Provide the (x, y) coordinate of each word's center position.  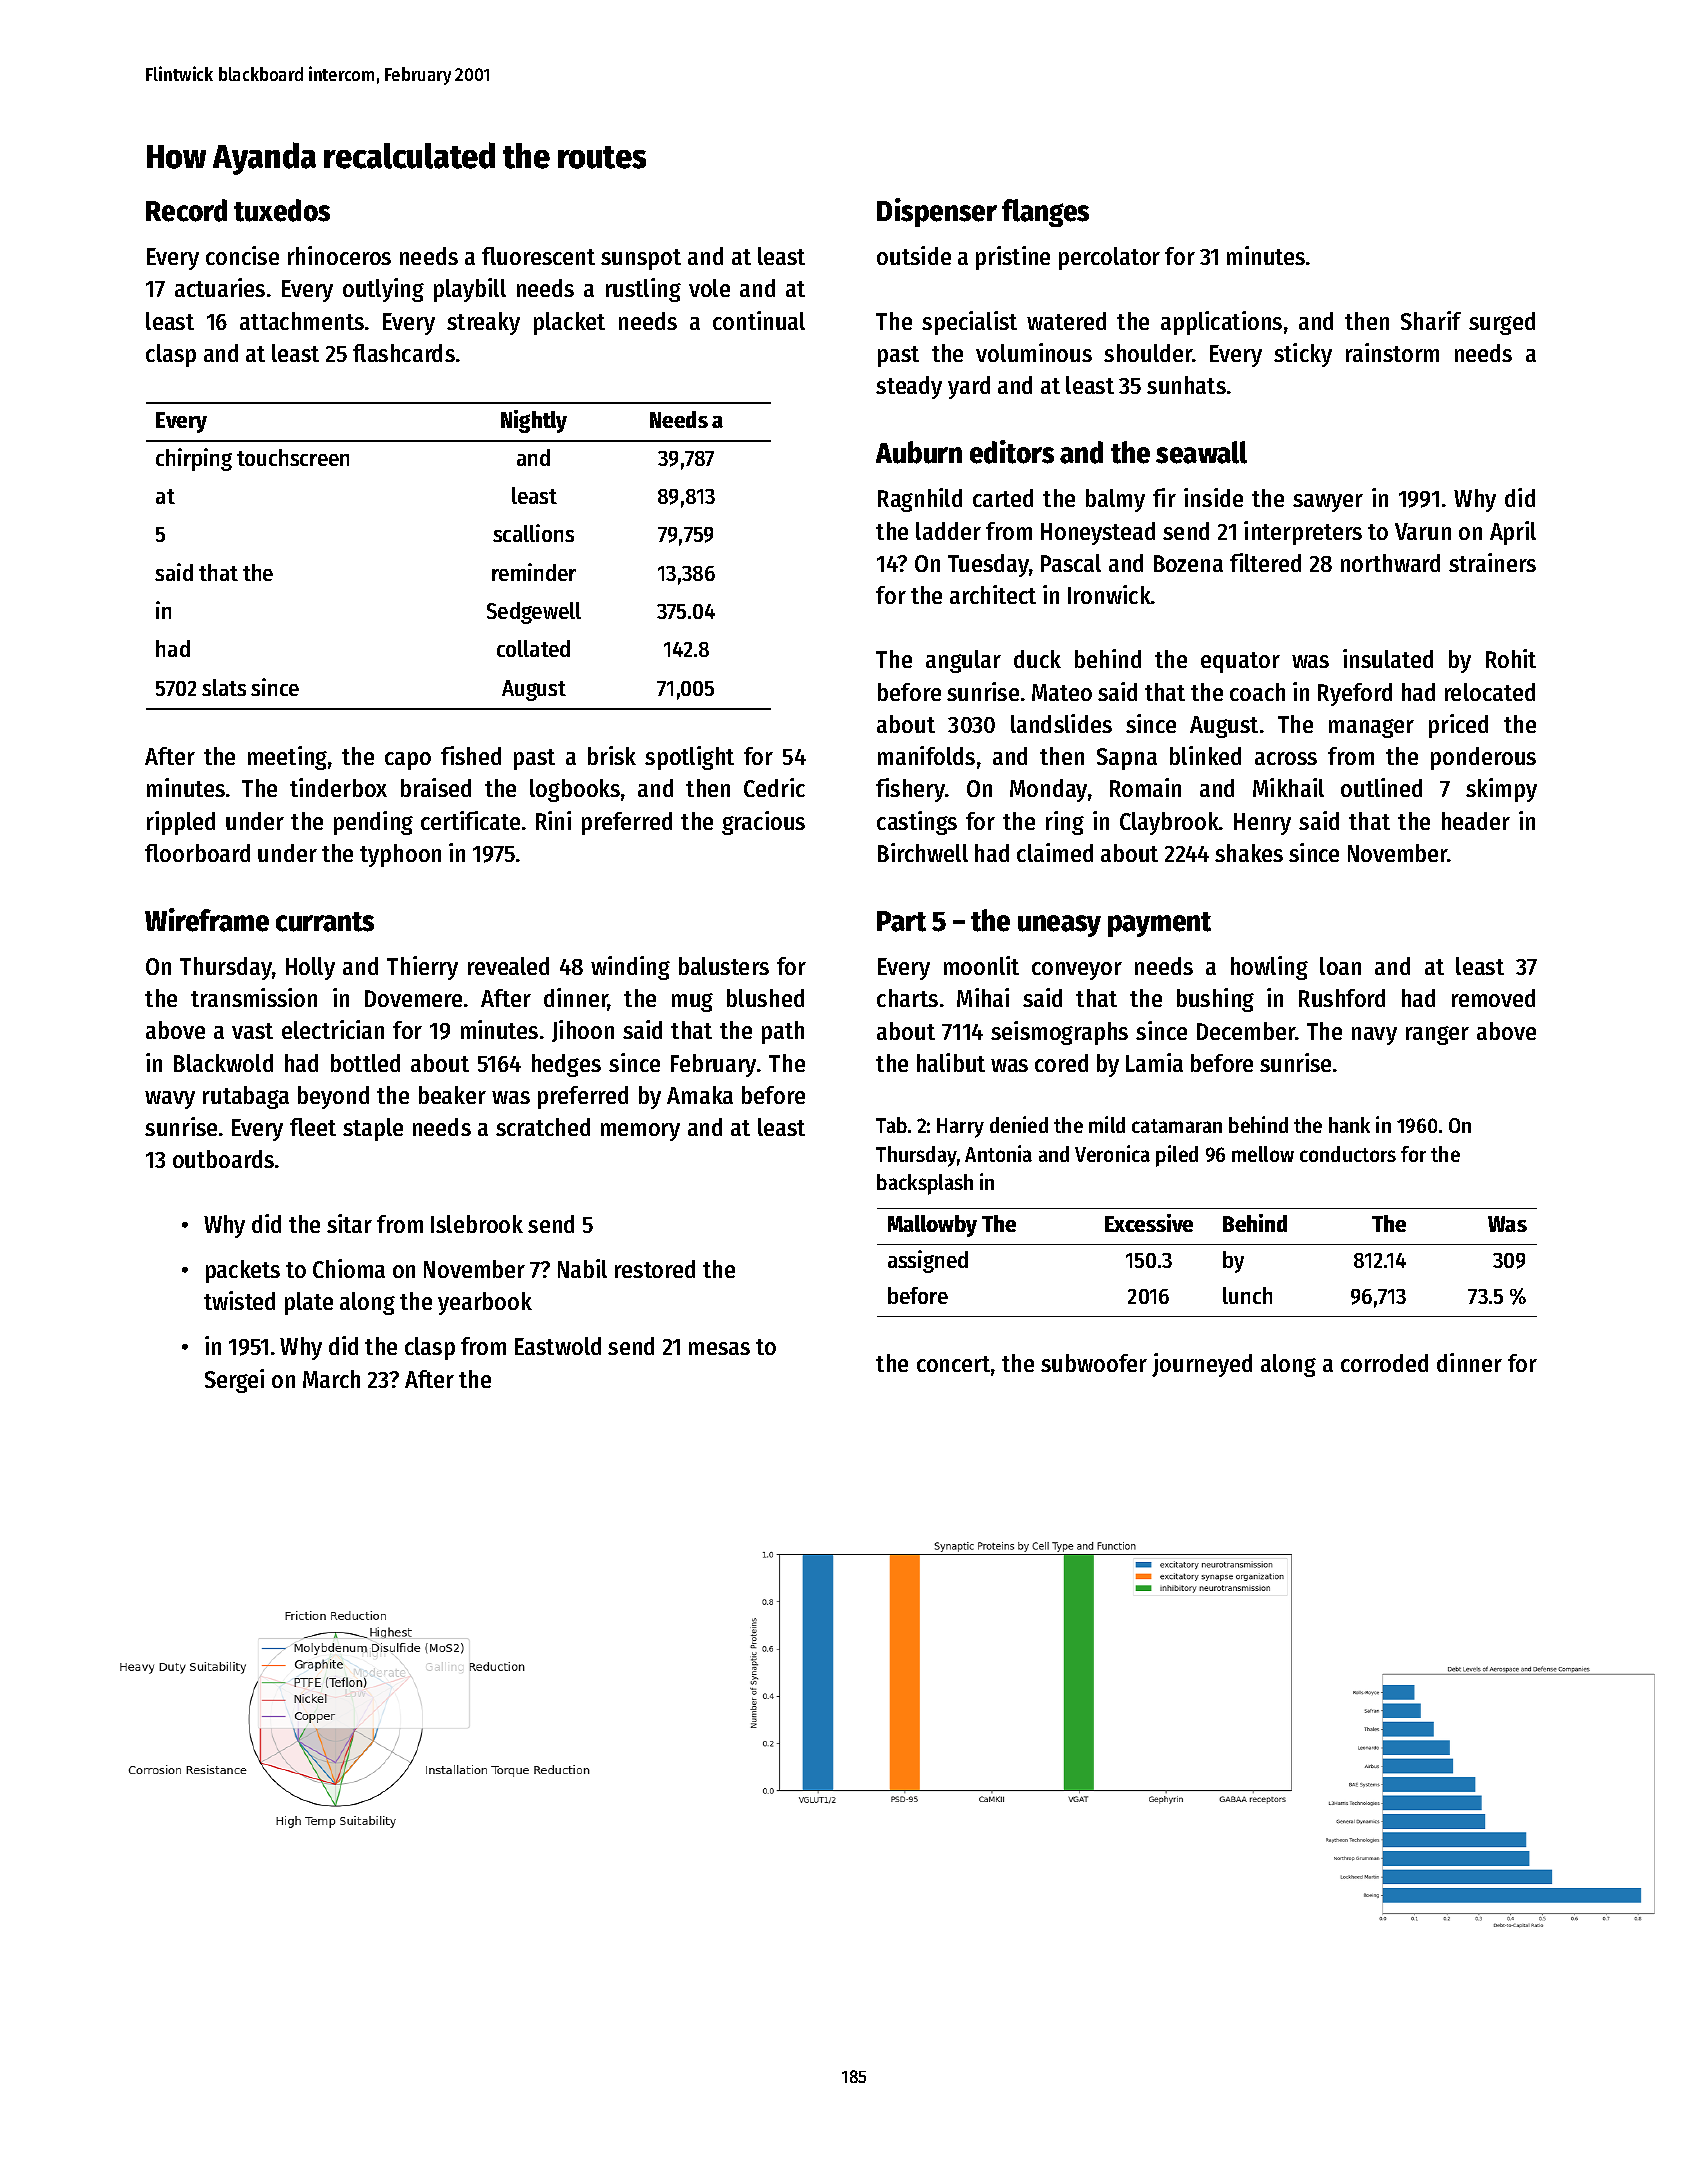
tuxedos (282, 210)
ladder (948, 531)
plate (309, 1303)
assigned (928, 1261)
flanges (1045, 213)
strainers (1492, 562)
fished (471, 755)
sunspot (641, 259)
